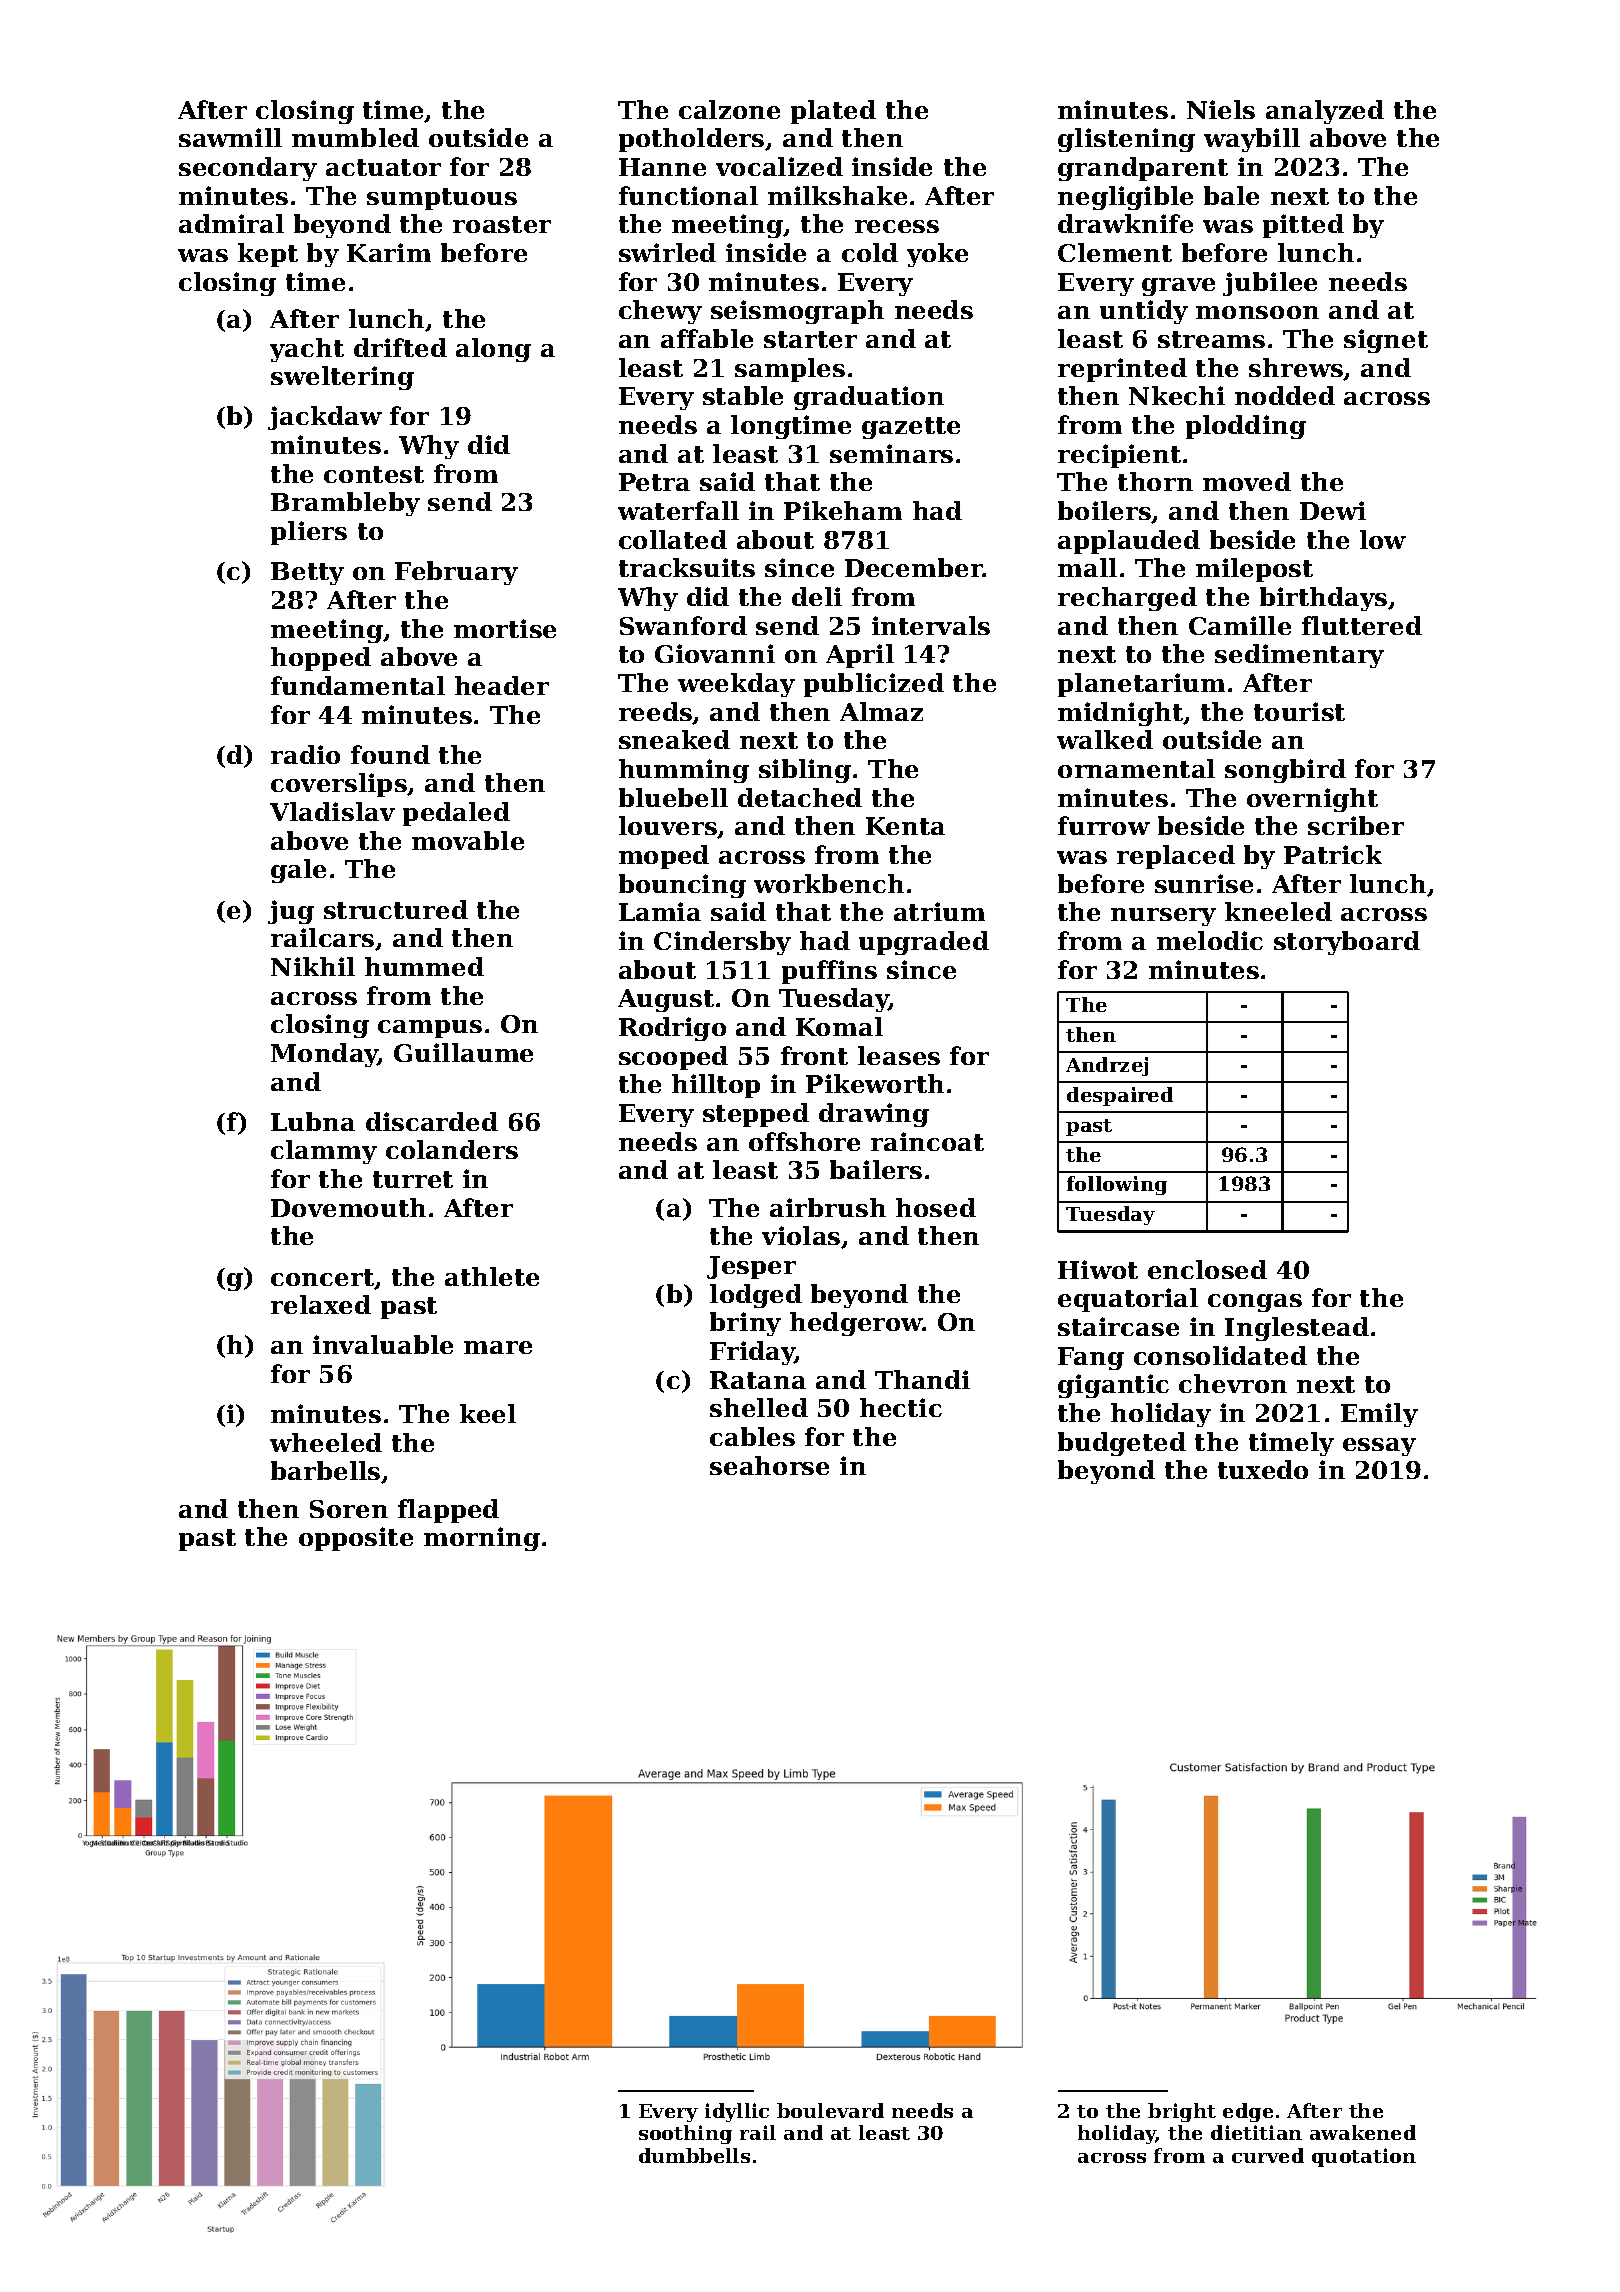 This page has width=1620, height=2292. I want to click on upgraded, so click(924, 943).
